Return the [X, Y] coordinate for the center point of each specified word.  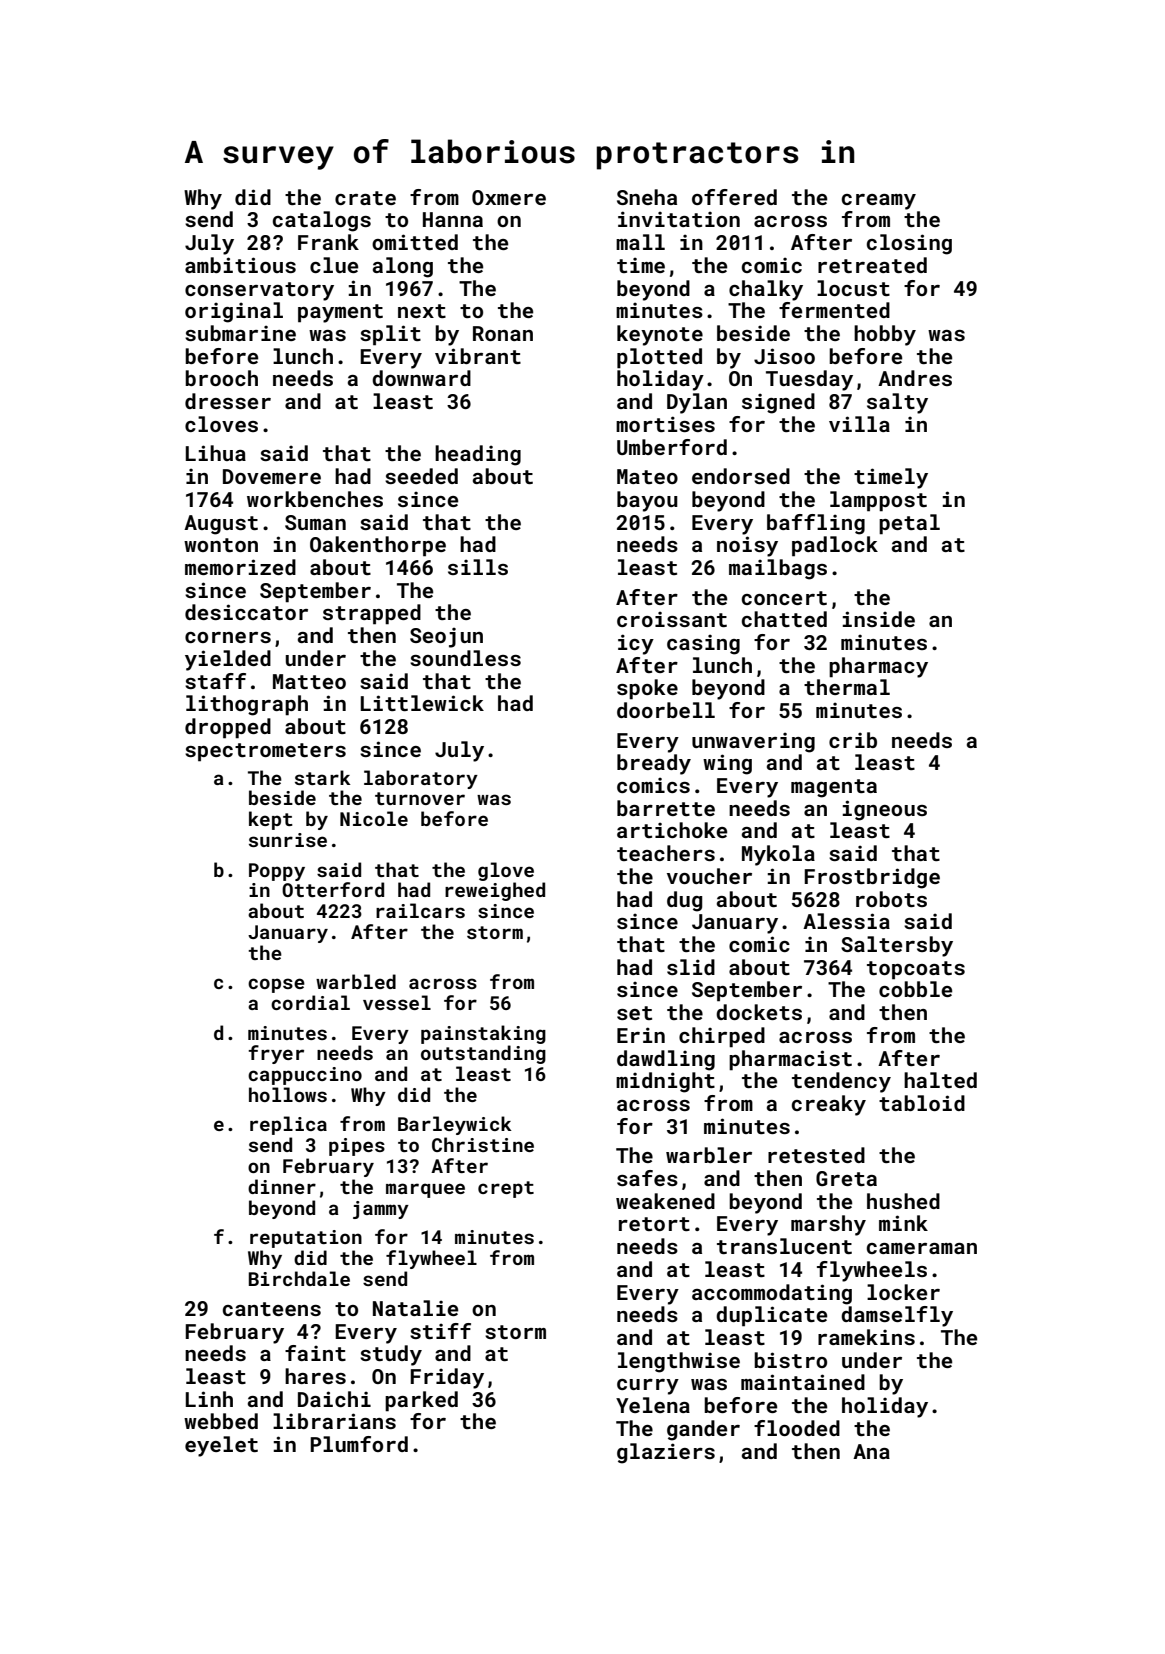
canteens [272, 1309]
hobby [885, 335]
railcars [420, 910]
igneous [885, 810]
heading [478, 455]
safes [647, 1178]
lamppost [878, 501]
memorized [240, 567]
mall [640, 242]
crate [365, 198]
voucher [709, 876]
